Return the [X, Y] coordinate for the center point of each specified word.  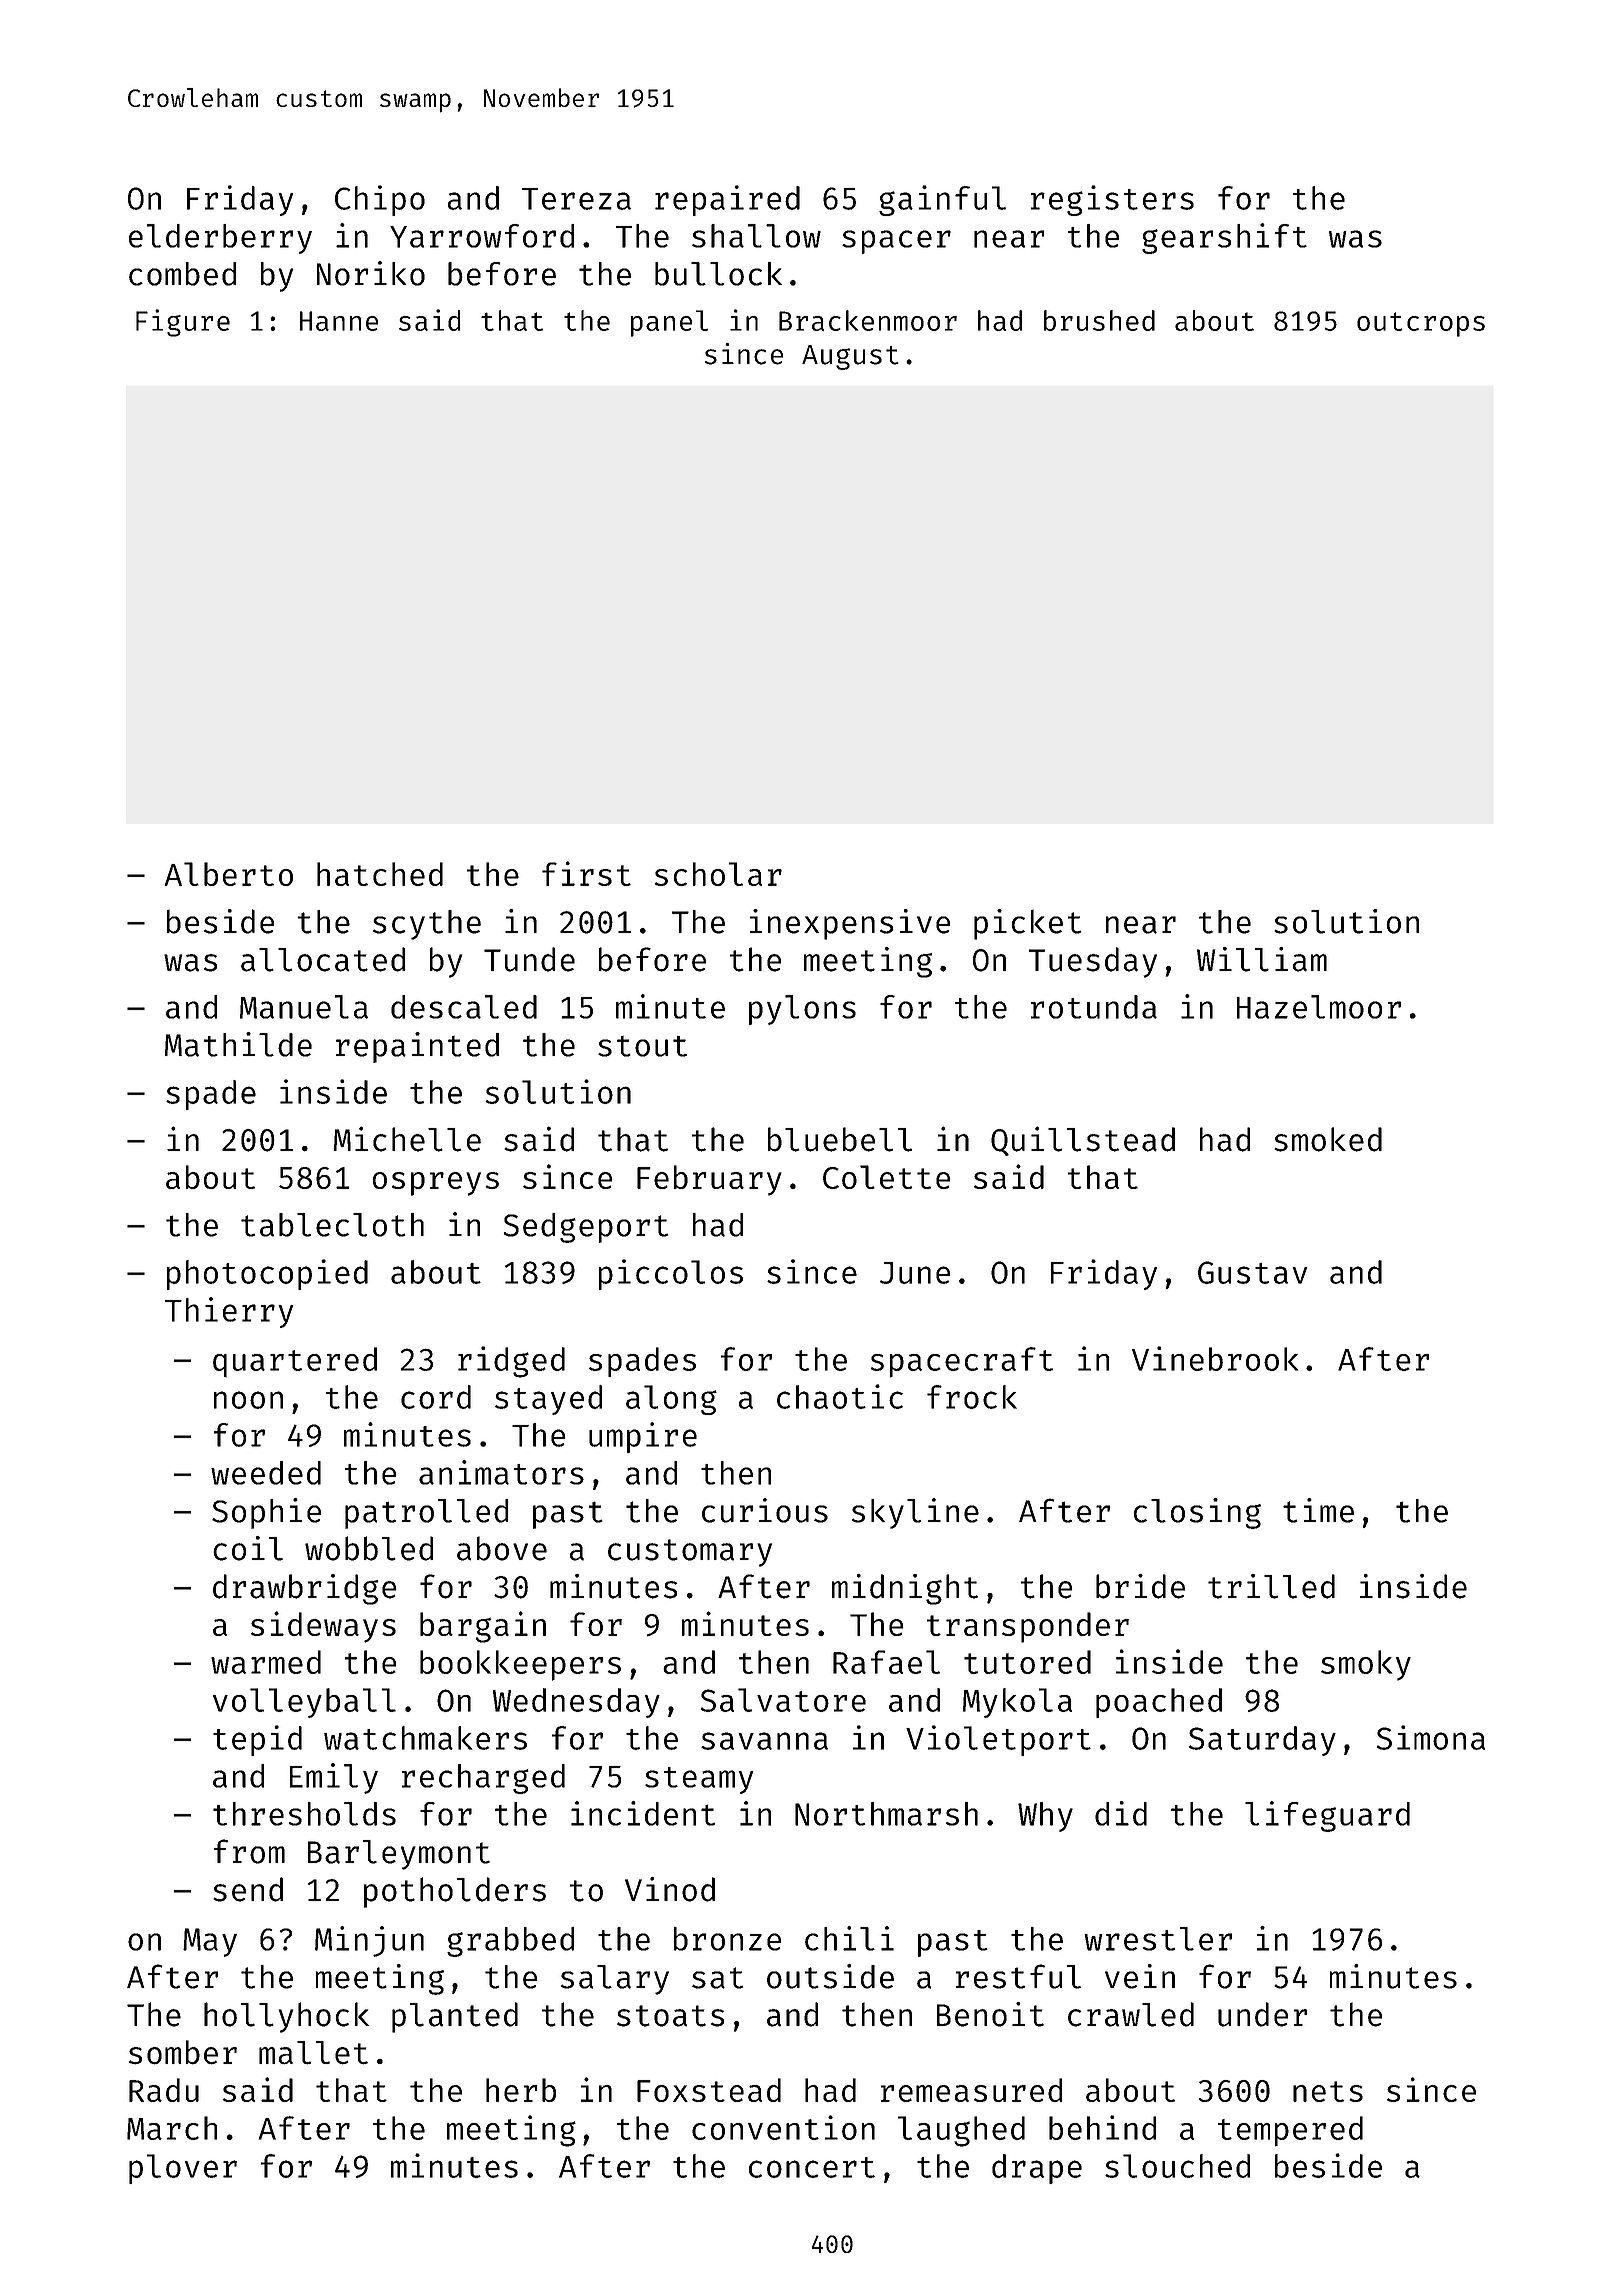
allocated [323, 959]
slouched [1177, 2166]
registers [1112, 200]
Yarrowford [482, 236]
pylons [802, 1010]
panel [669, 323]
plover [183, 2169]
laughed [961, 2131]
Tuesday [1093, 962]
